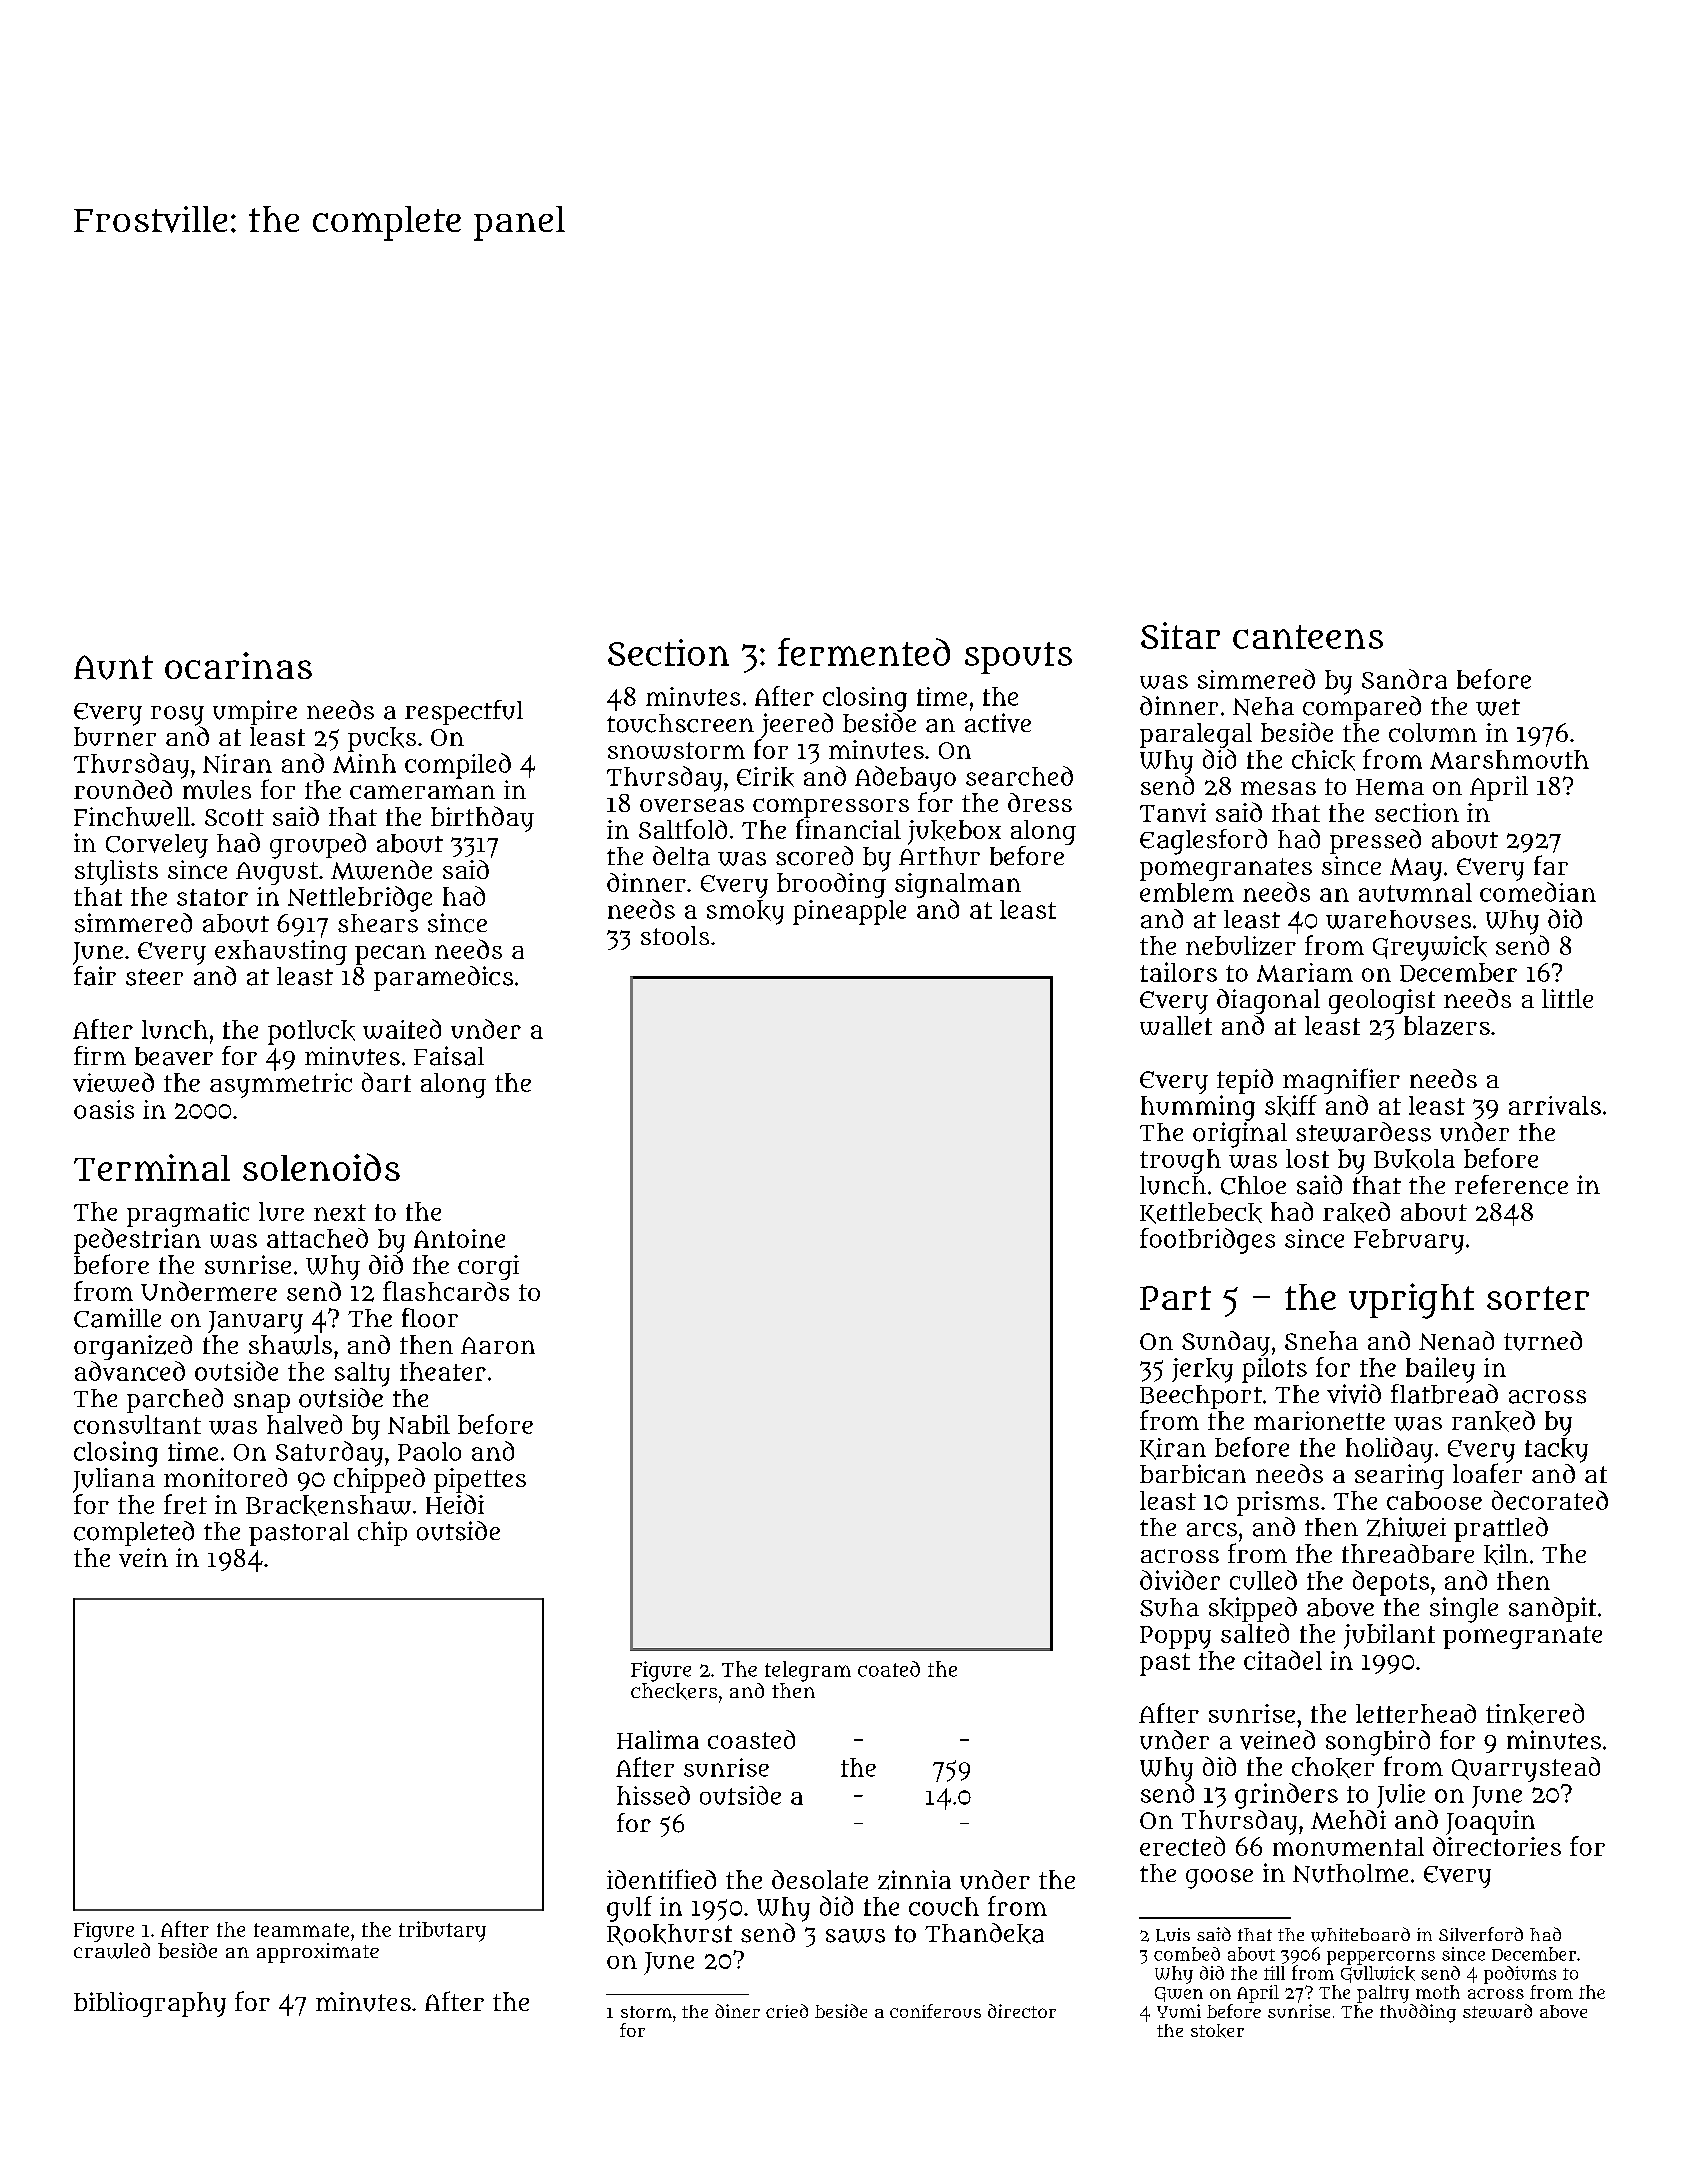 The image size is (1683, 2178). Describe the element at coordinates (1202, 1370) in the screenshot. I see `jerky` at that location.
